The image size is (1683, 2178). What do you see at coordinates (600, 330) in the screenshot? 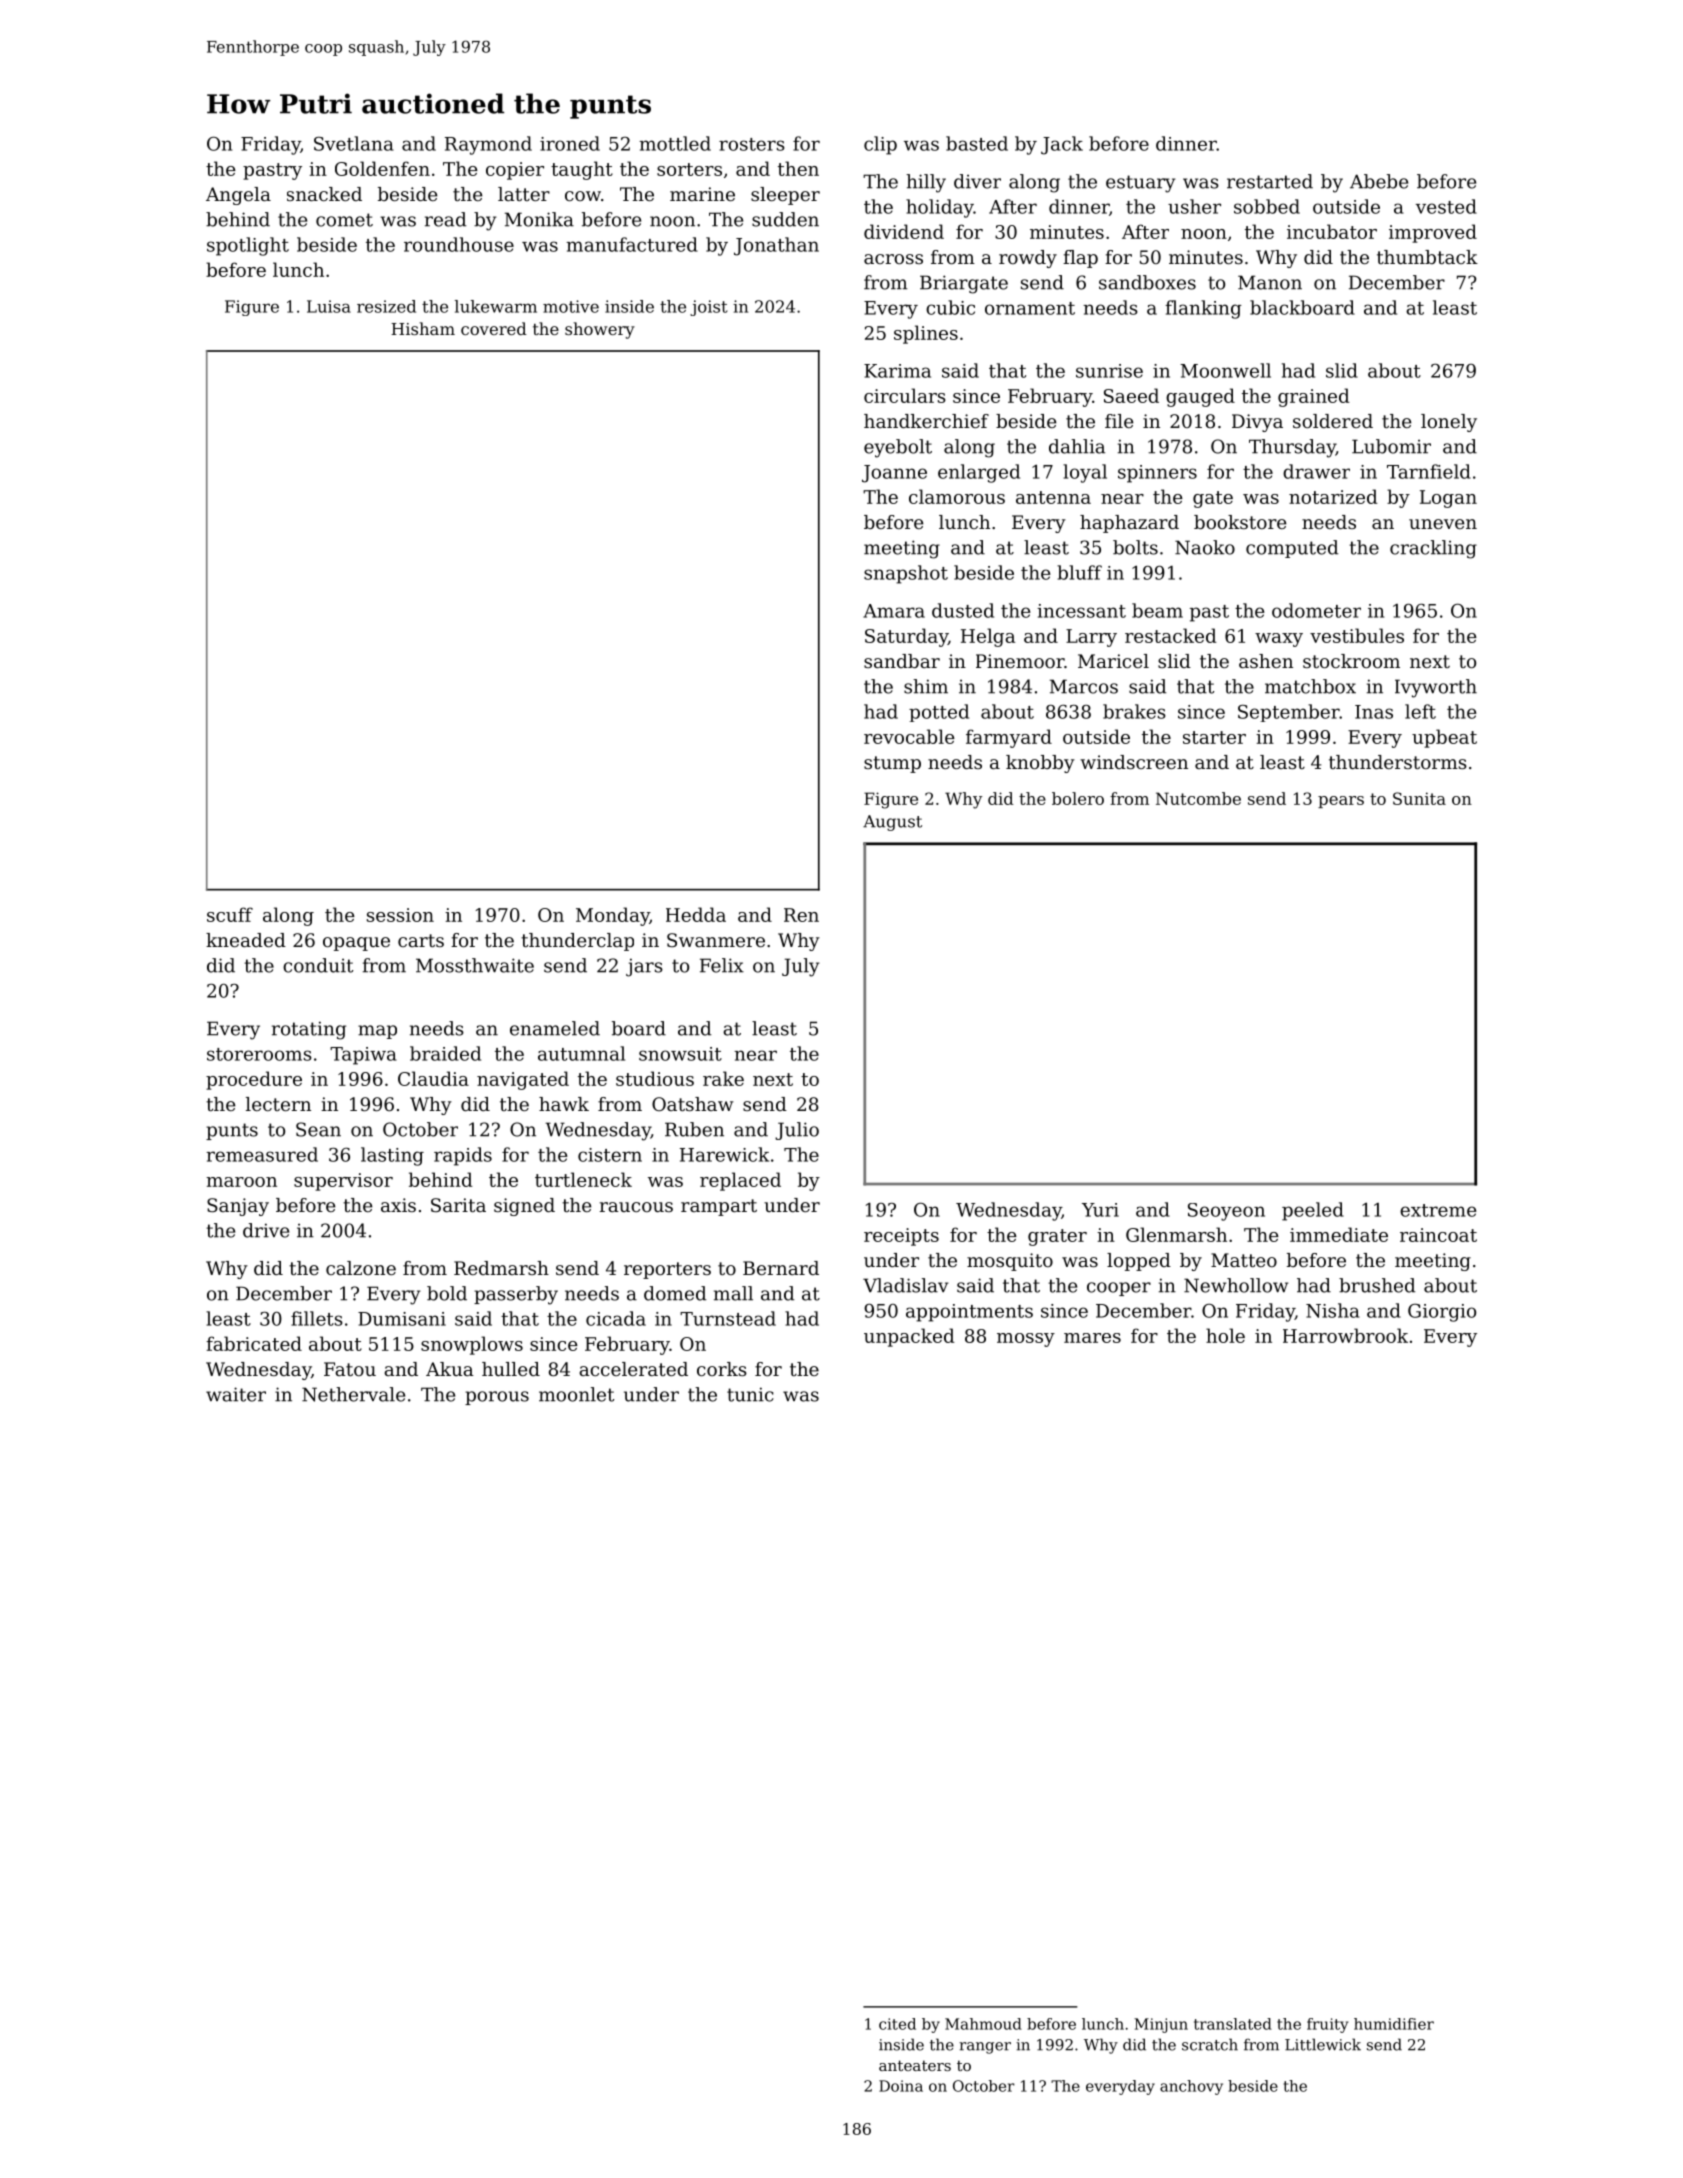
I see `showery` at bounding box center [600, 330].
